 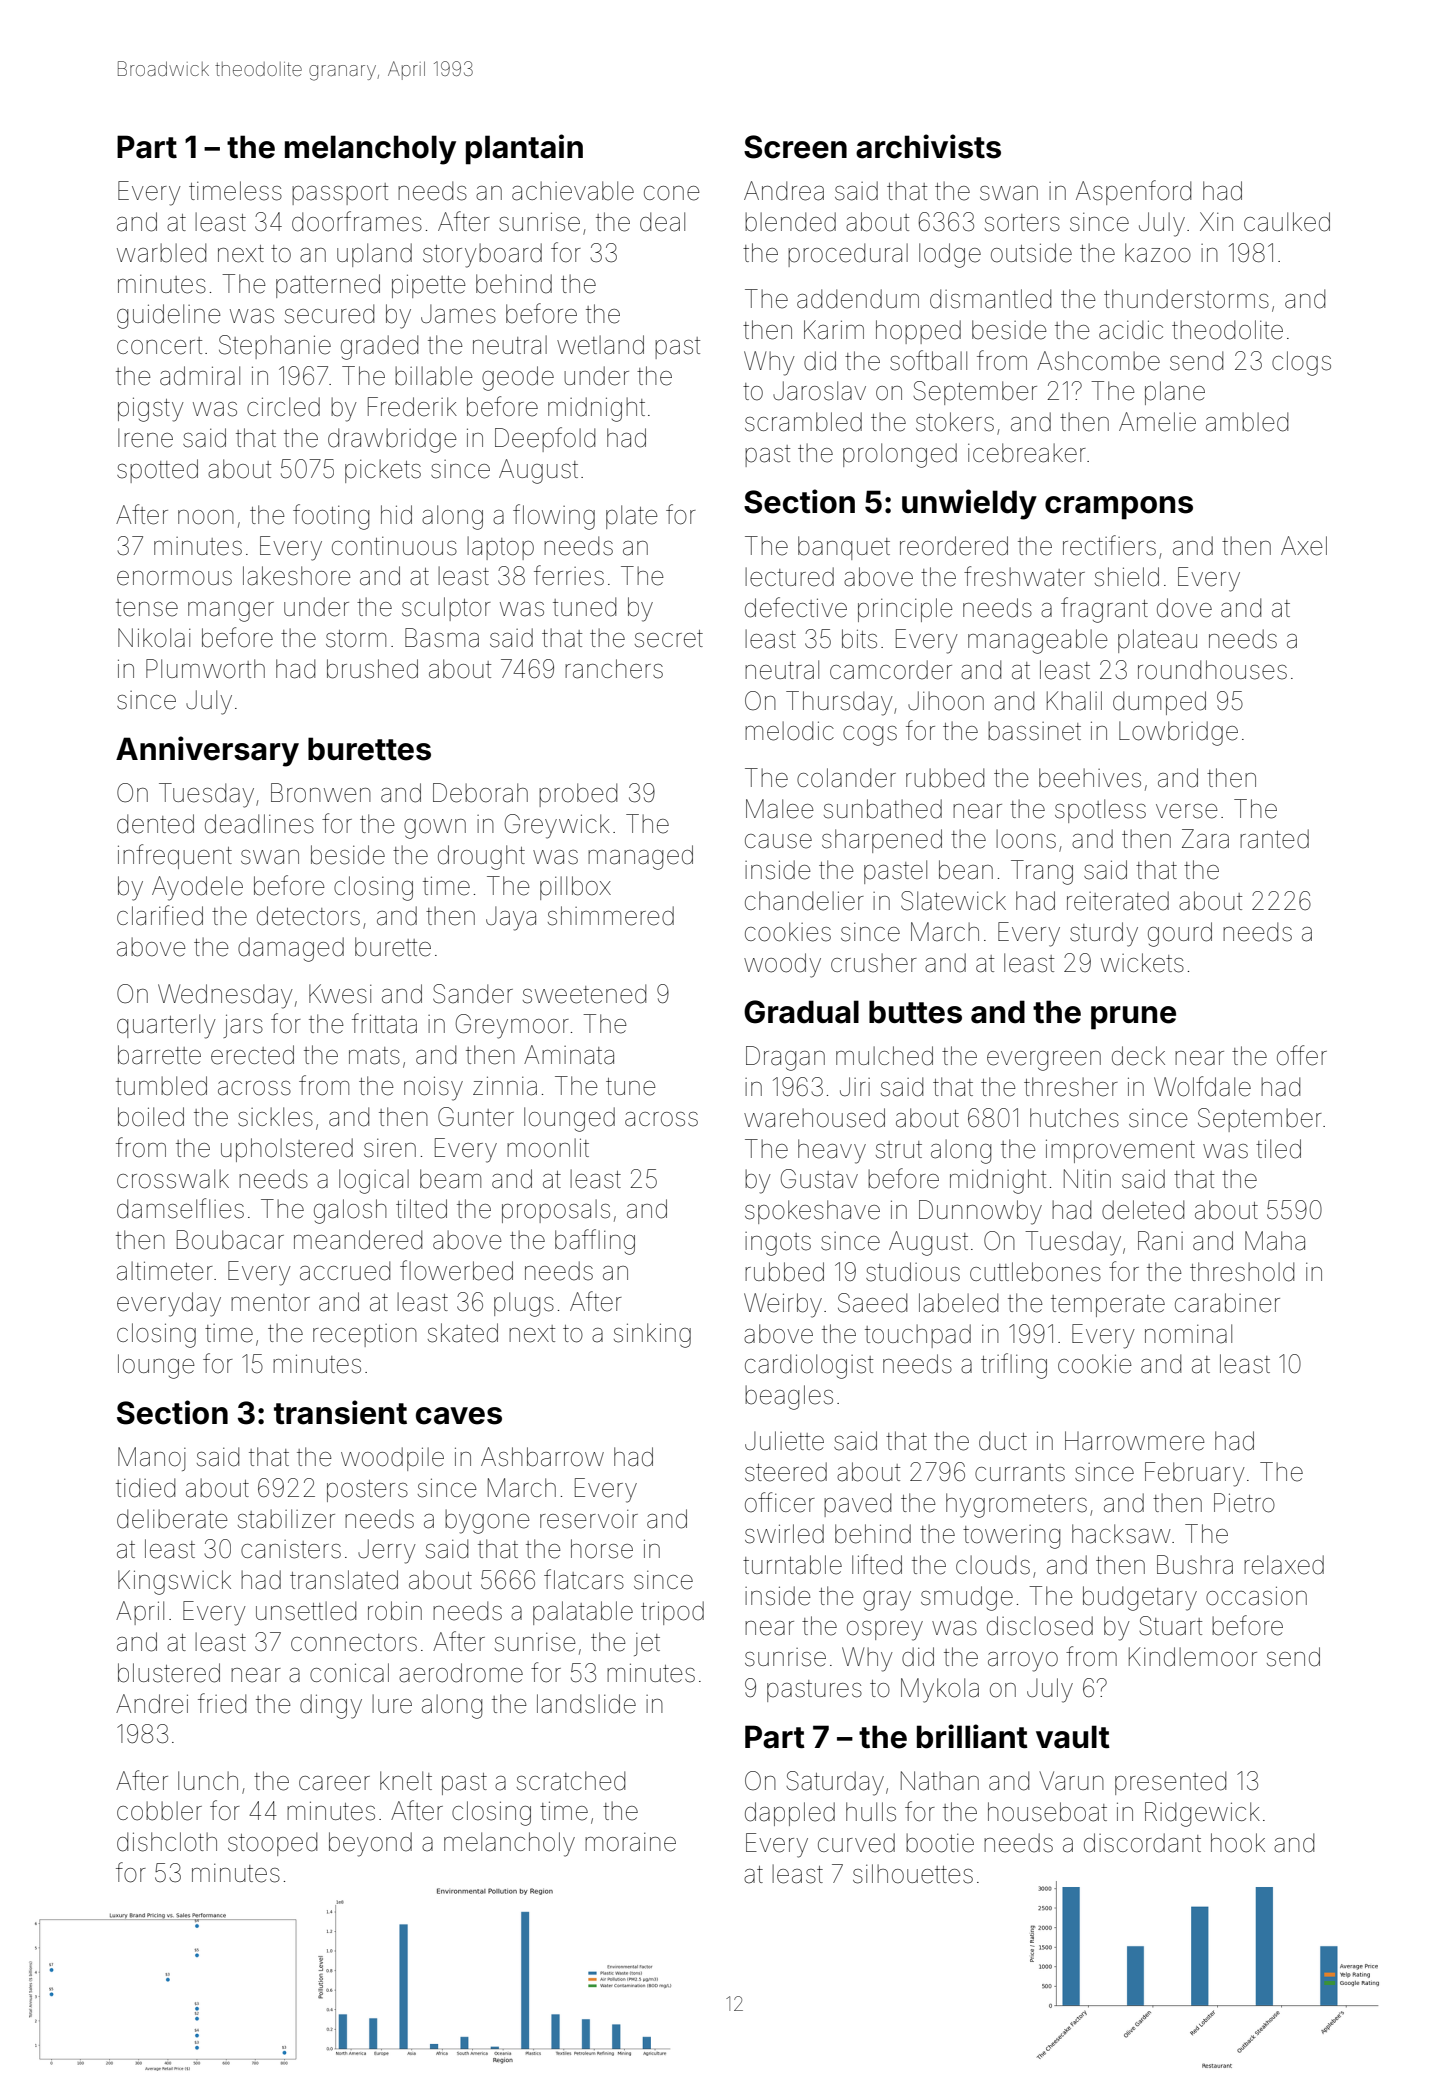 What do you see at coordinates (152, 1459) in the page?
I see `Manoj` at bounding box center [152, 1459].
